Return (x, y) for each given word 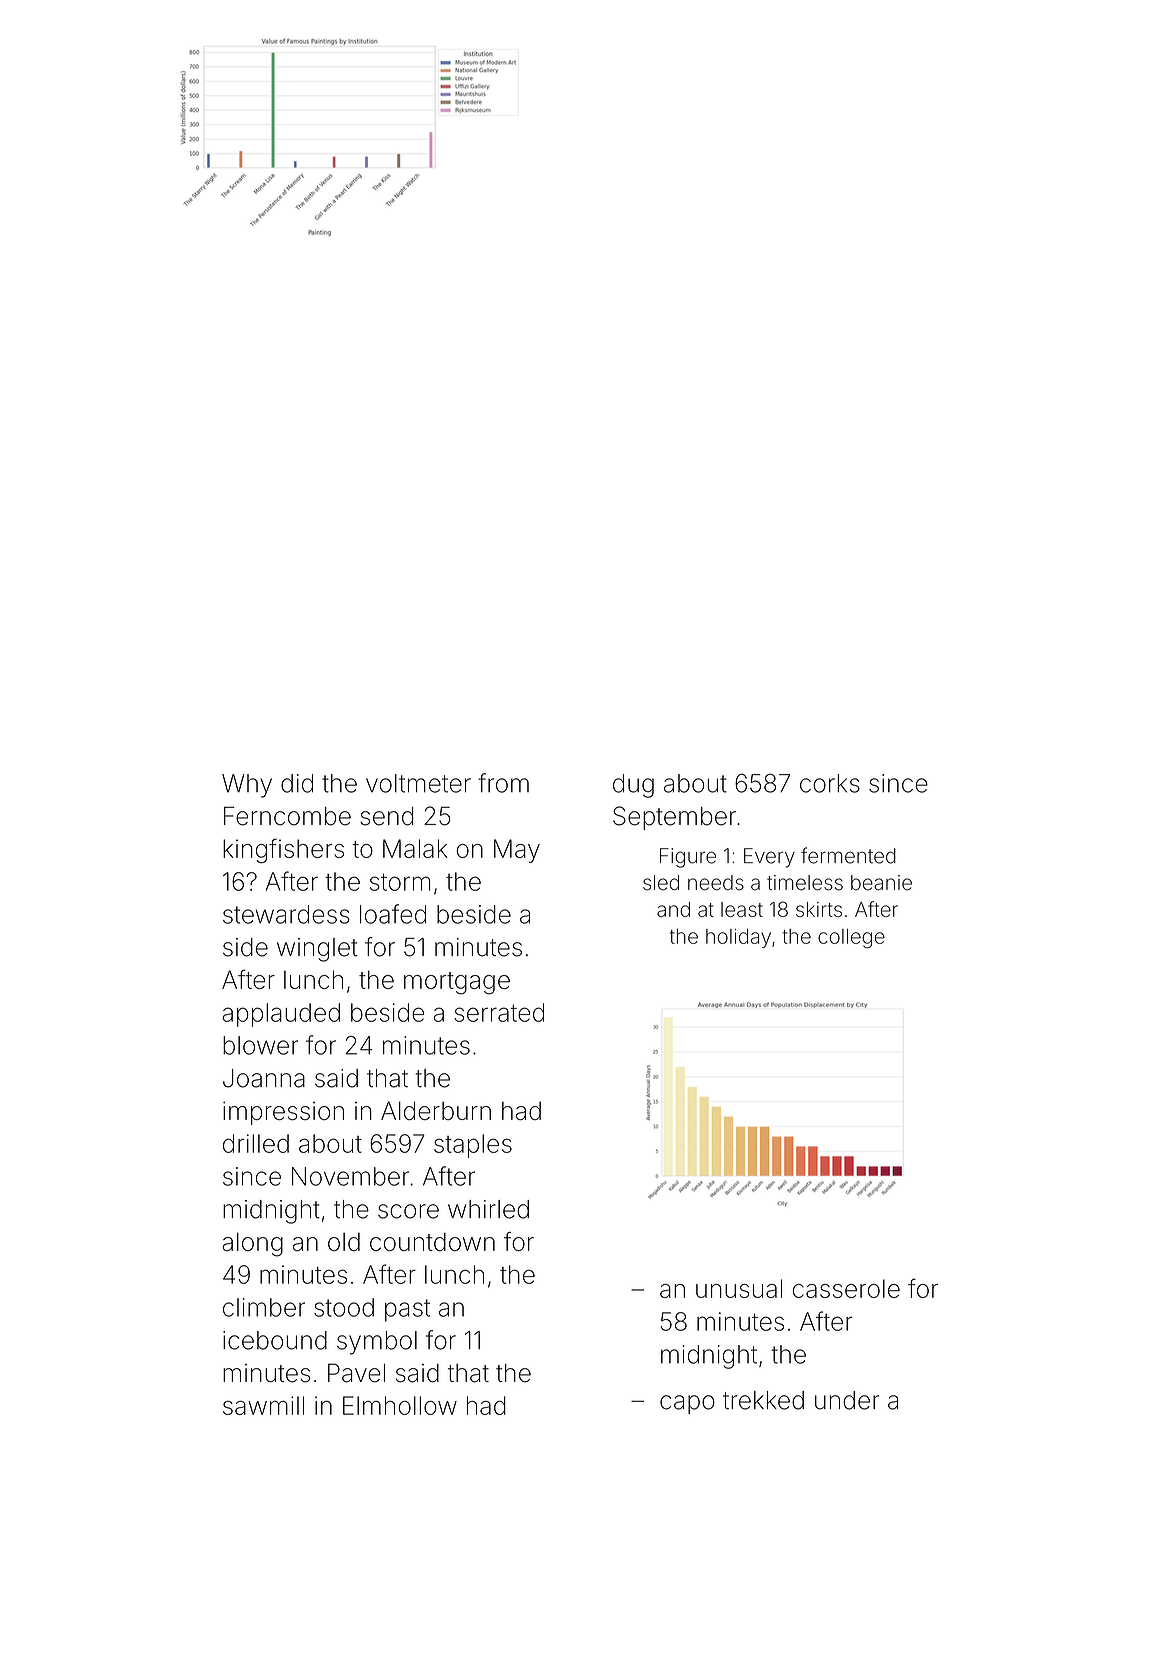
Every (769, 858)
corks (830, 783)
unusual (739, 1288)
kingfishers (283, 850)
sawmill (263, 1405)
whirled (488, 1209)
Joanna (264, 1078)
